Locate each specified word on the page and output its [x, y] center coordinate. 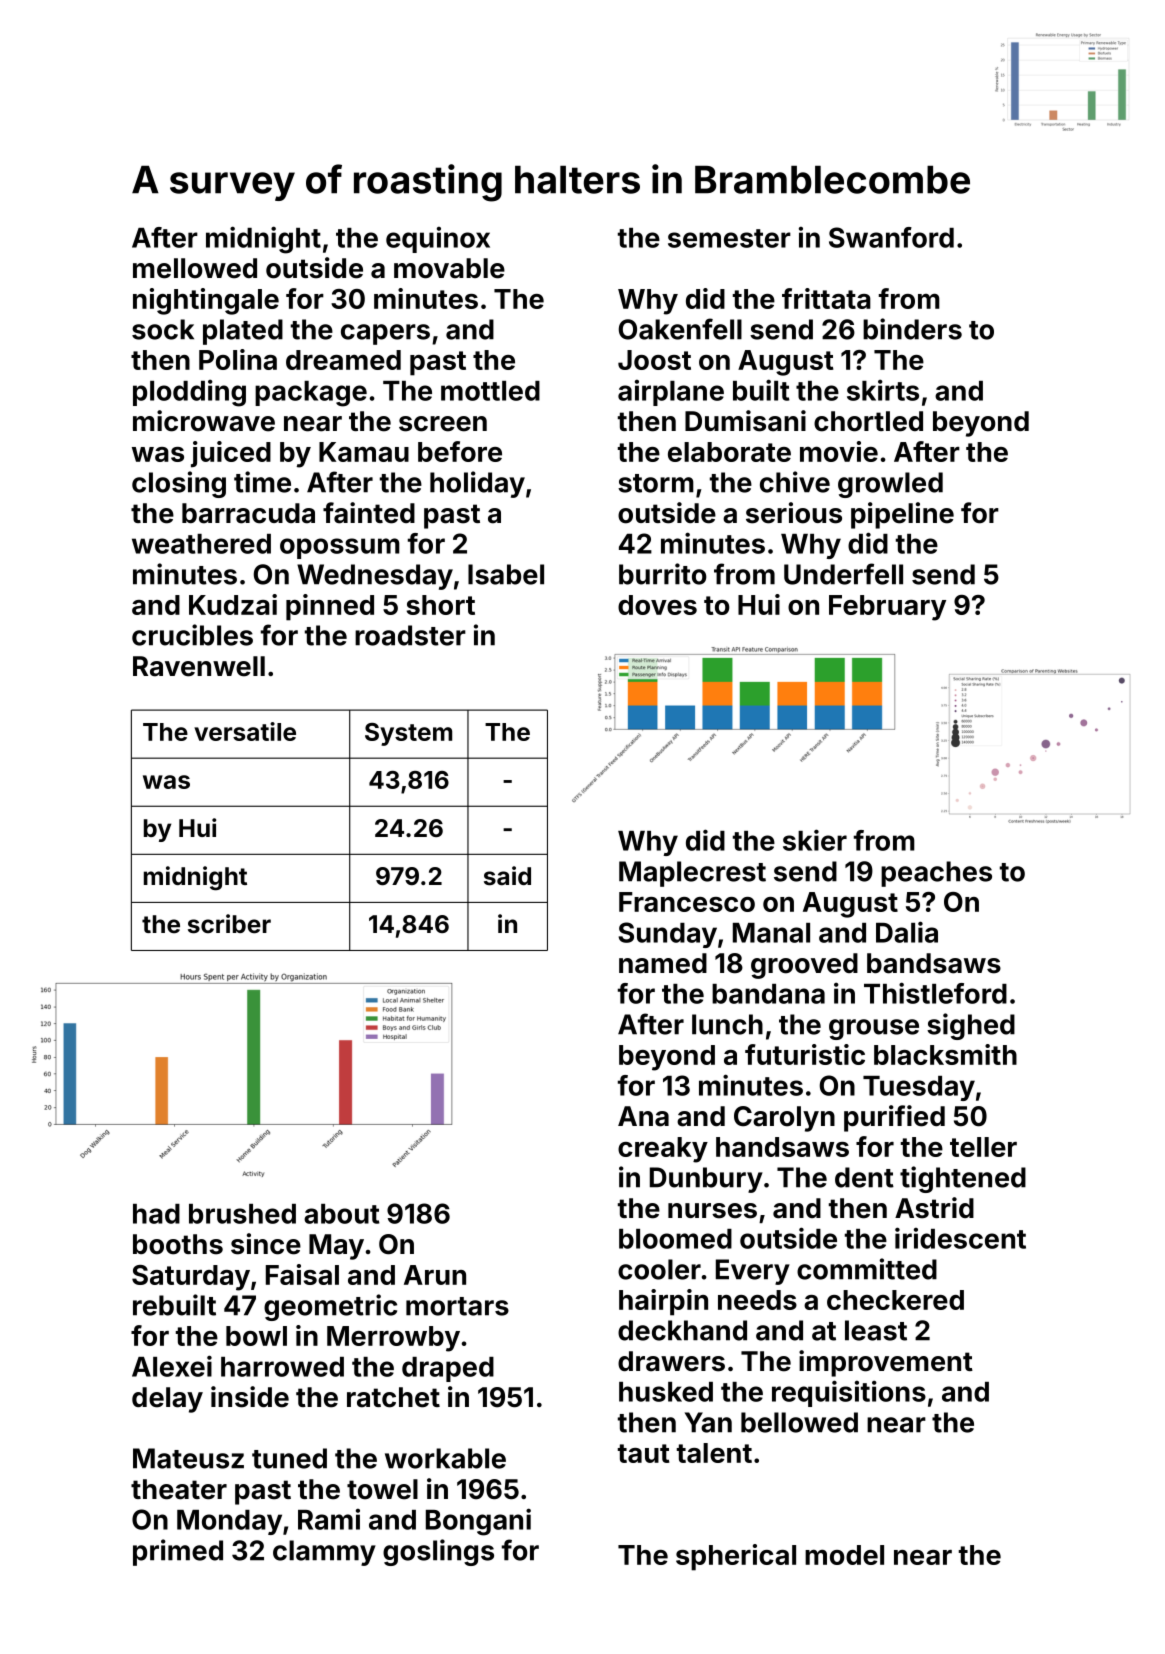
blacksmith [945, 1054]
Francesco [687, 902]
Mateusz [188, 1458]
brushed [242, 1214]
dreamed [343, 360]
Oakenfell [680, 329]
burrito [663, 574]
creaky [663, 1150]
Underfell [843, 574]
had [156, 1214]
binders [912, 329]
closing [179, 484]
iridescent [960, 1238]
